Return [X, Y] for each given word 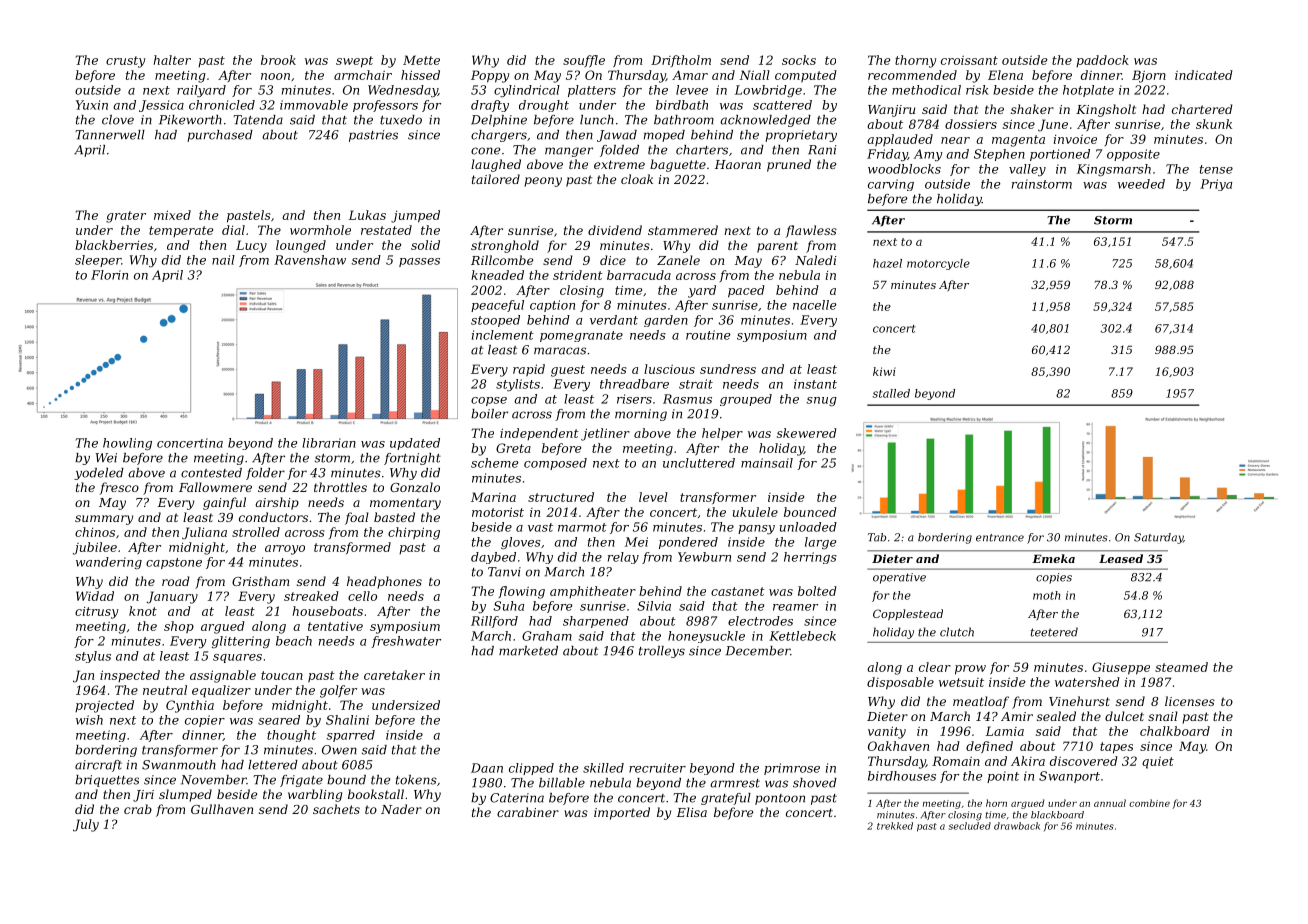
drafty [490, 106]
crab [138, 809]
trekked [895, 826]
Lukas [367, 215]
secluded [970, 826]
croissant [969, 60]
